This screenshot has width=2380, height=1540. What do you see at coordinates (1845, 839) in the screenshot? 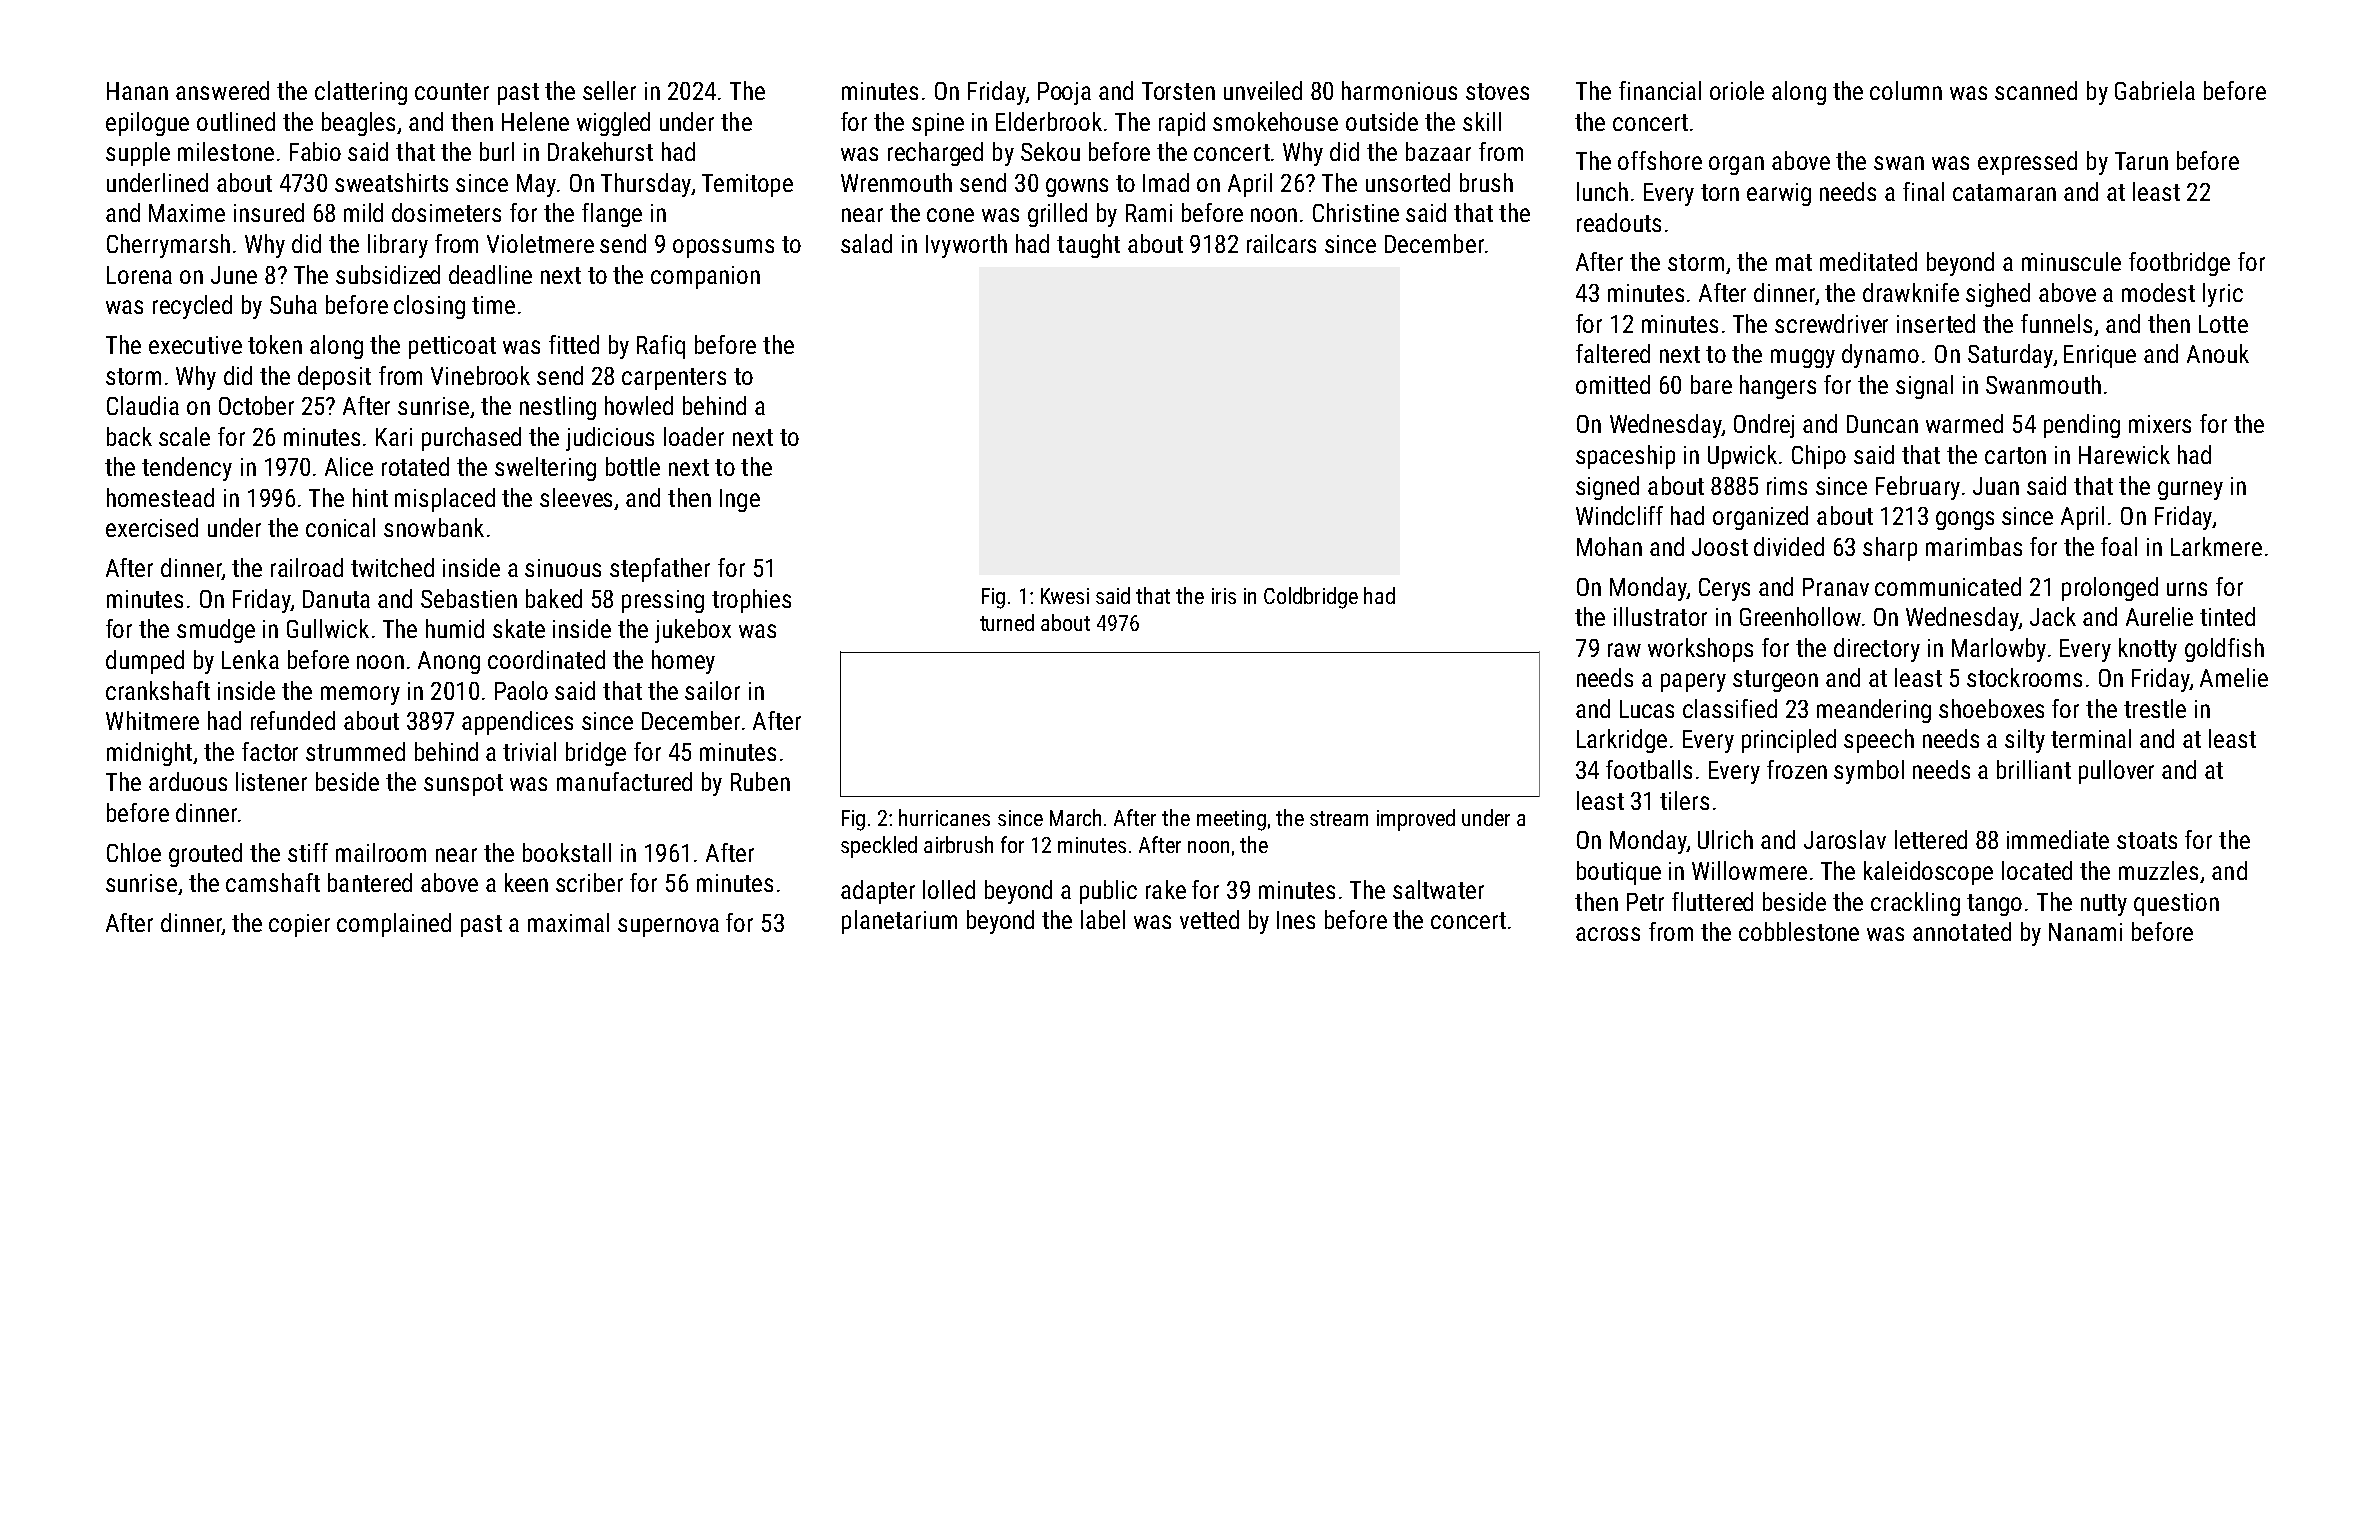
I see `Jaroslav` at bounding box center [1845, 839].
